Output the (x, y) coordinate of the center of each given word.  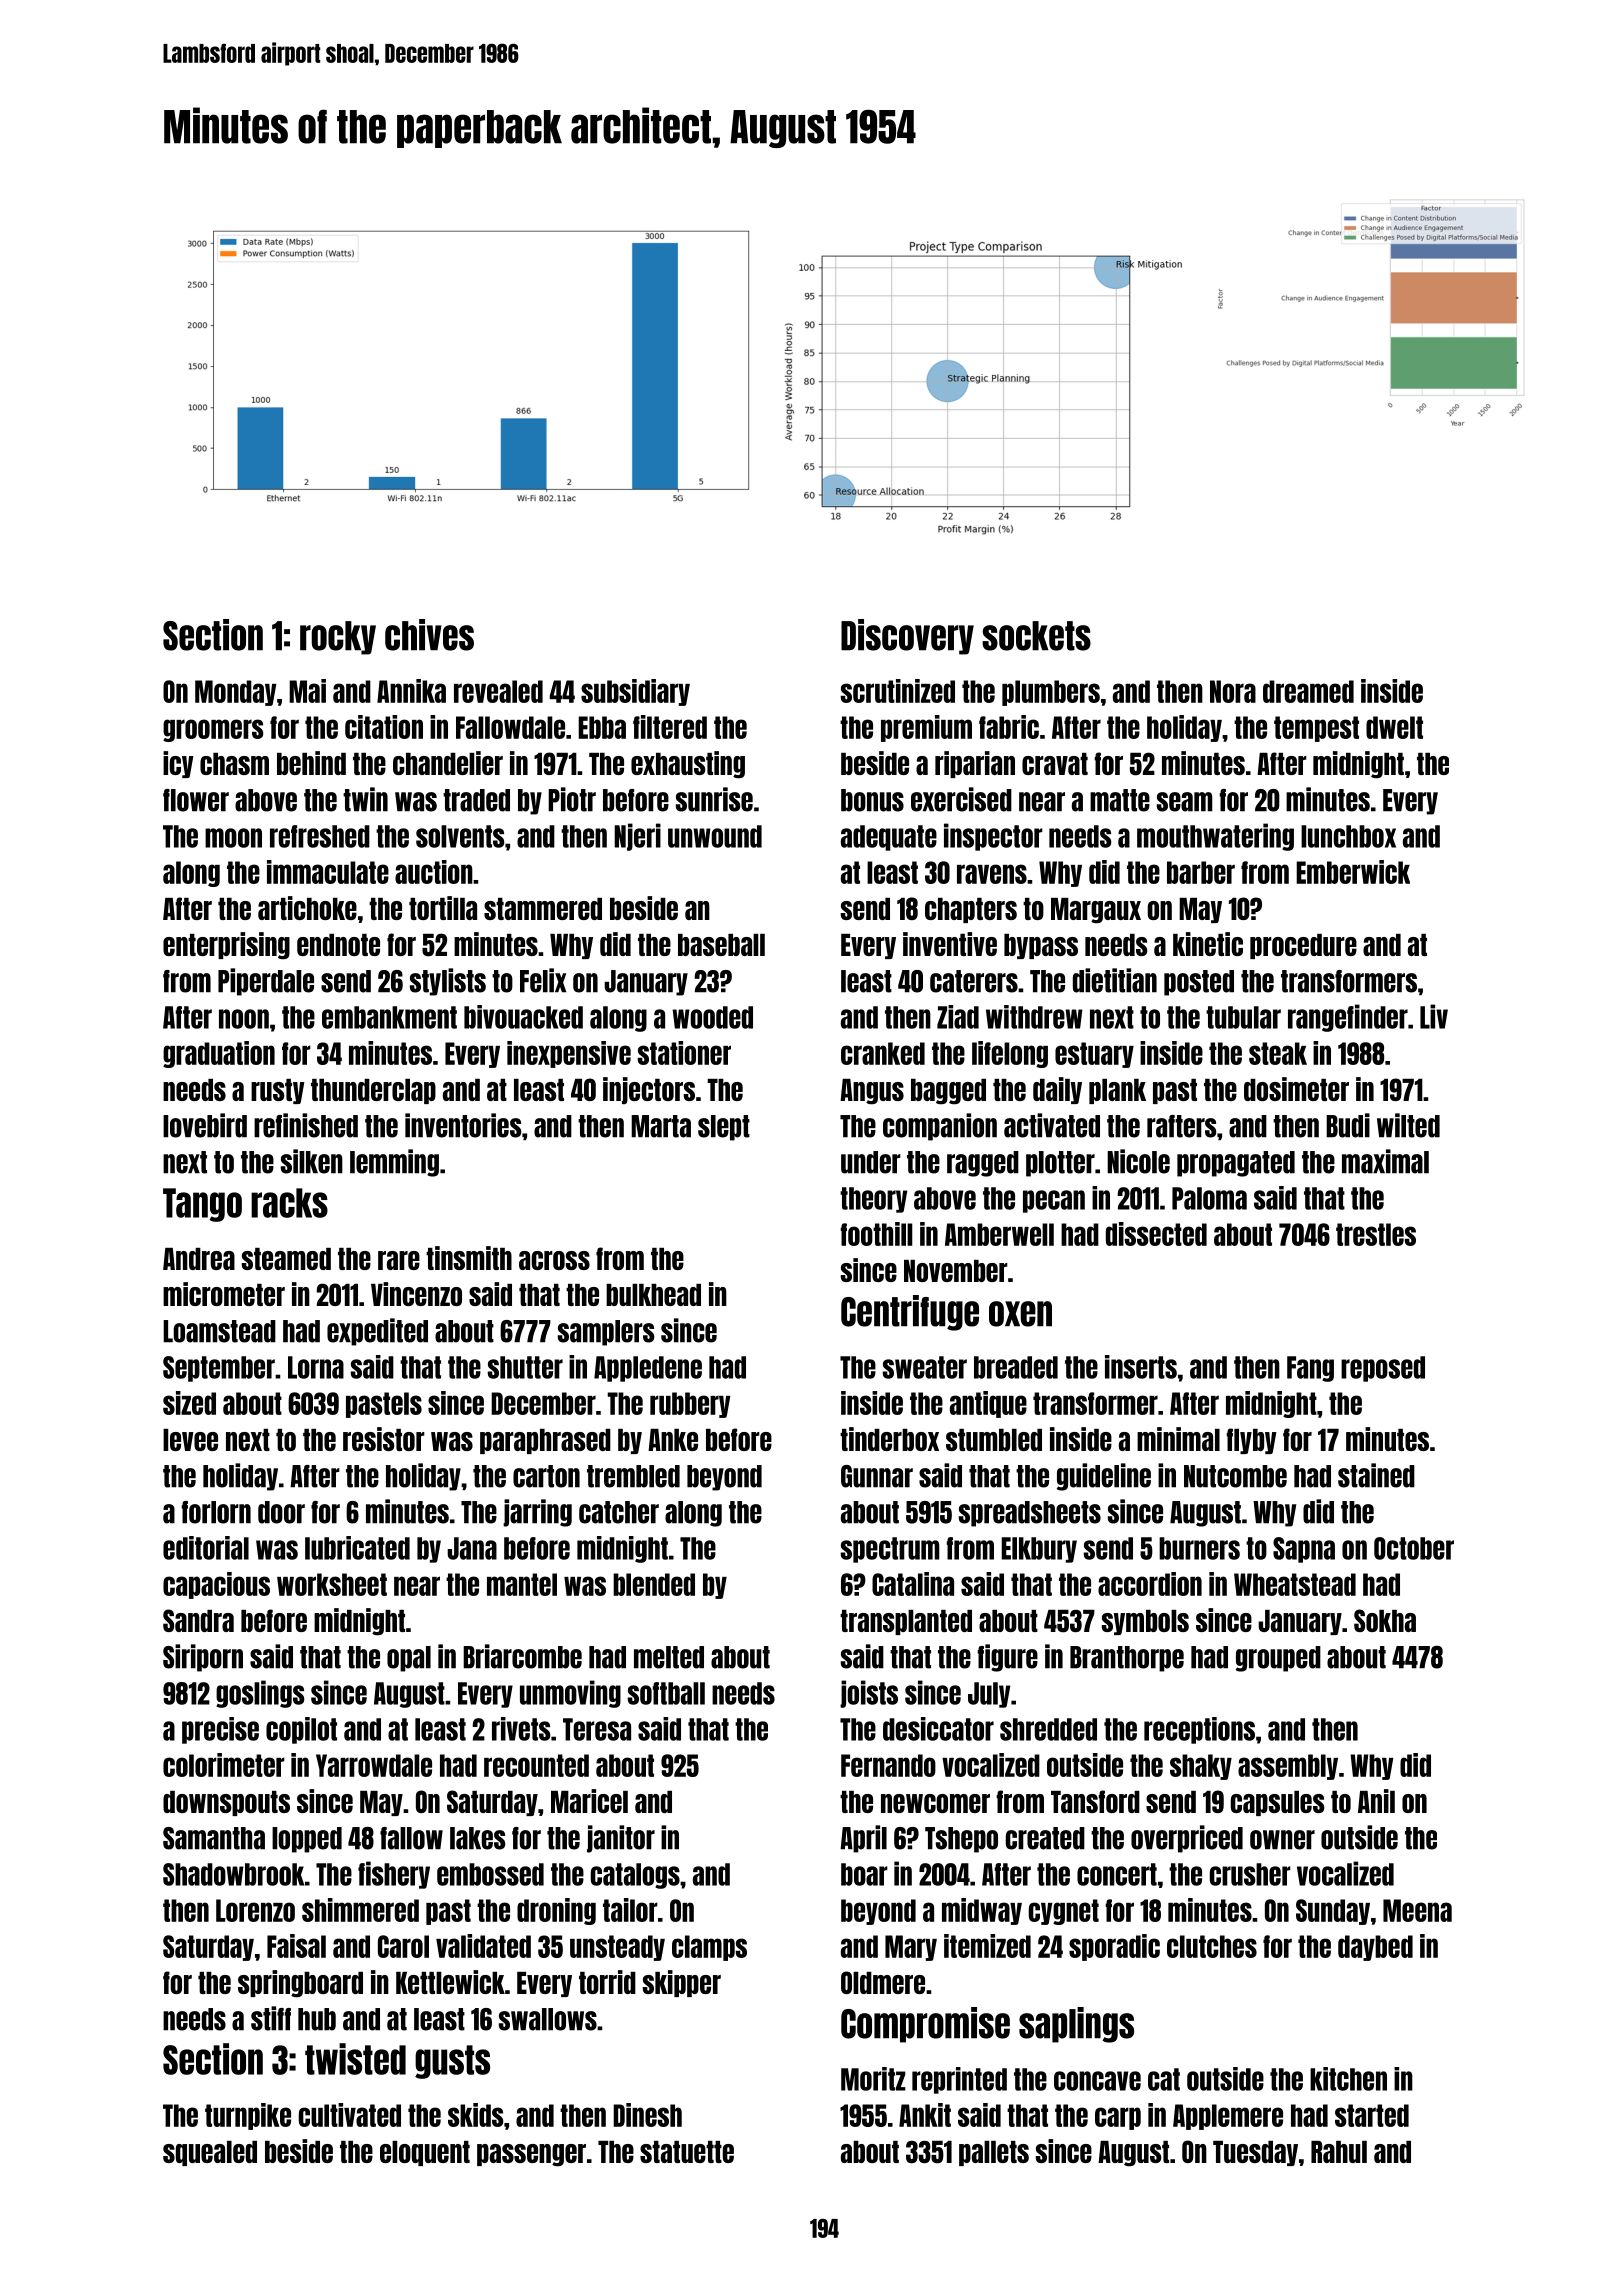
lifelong (1010, 1054)
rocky (338, 638)
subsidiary (635, 692)
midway (982, 1911)
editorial (206, 1548)
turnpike (248, 2116)
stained (1376, 1475)
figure (1007, 1658)
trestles (1376, 1234)
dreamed (1308, 691)
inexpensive (569, 1054)
